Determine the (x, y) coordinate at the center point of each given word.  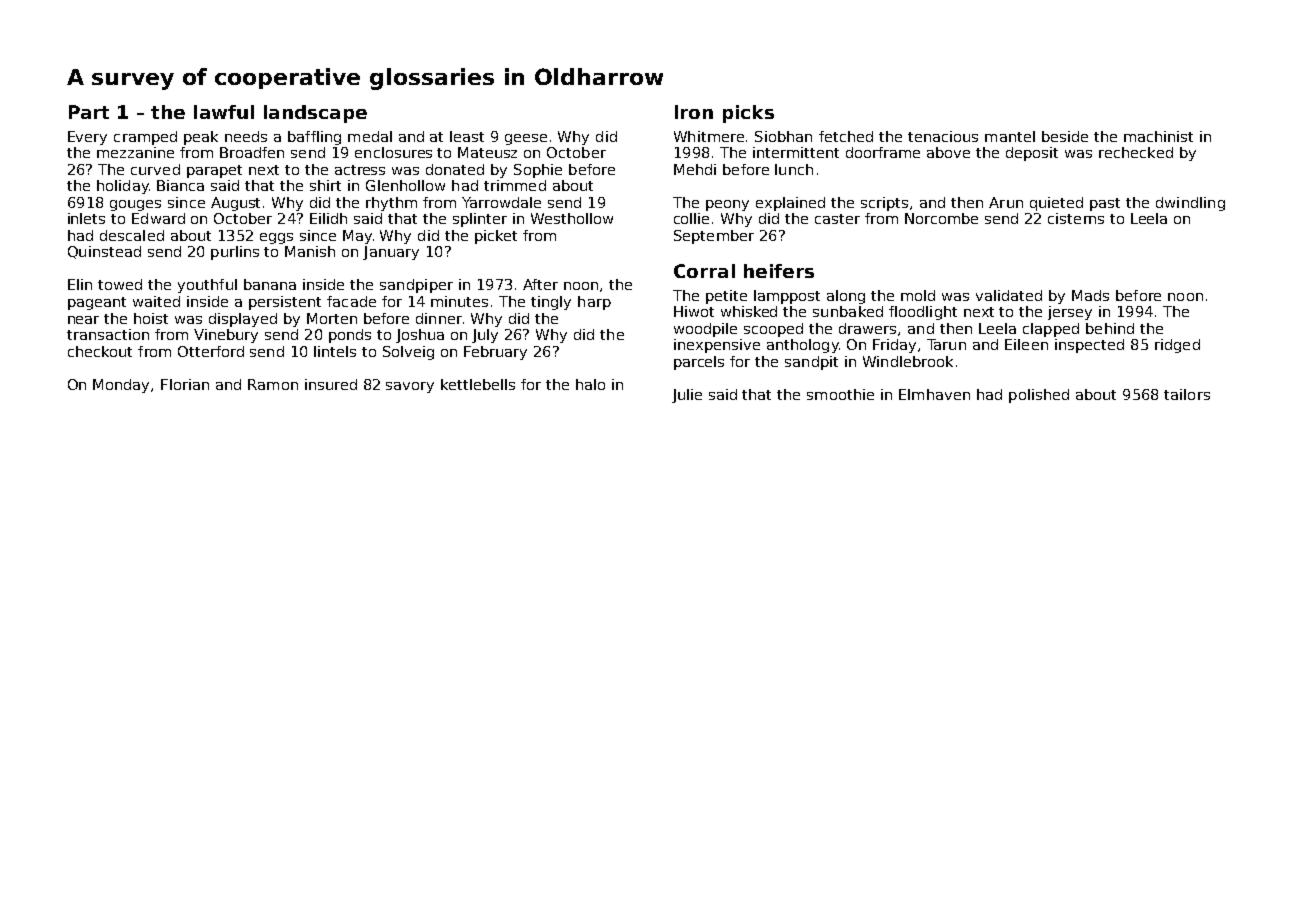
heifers (779, 271)
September (714, 237)
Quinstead (104, 252)
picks (748, 114)
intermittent (796, 152)
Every (87, 138)
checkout (100, 351)
